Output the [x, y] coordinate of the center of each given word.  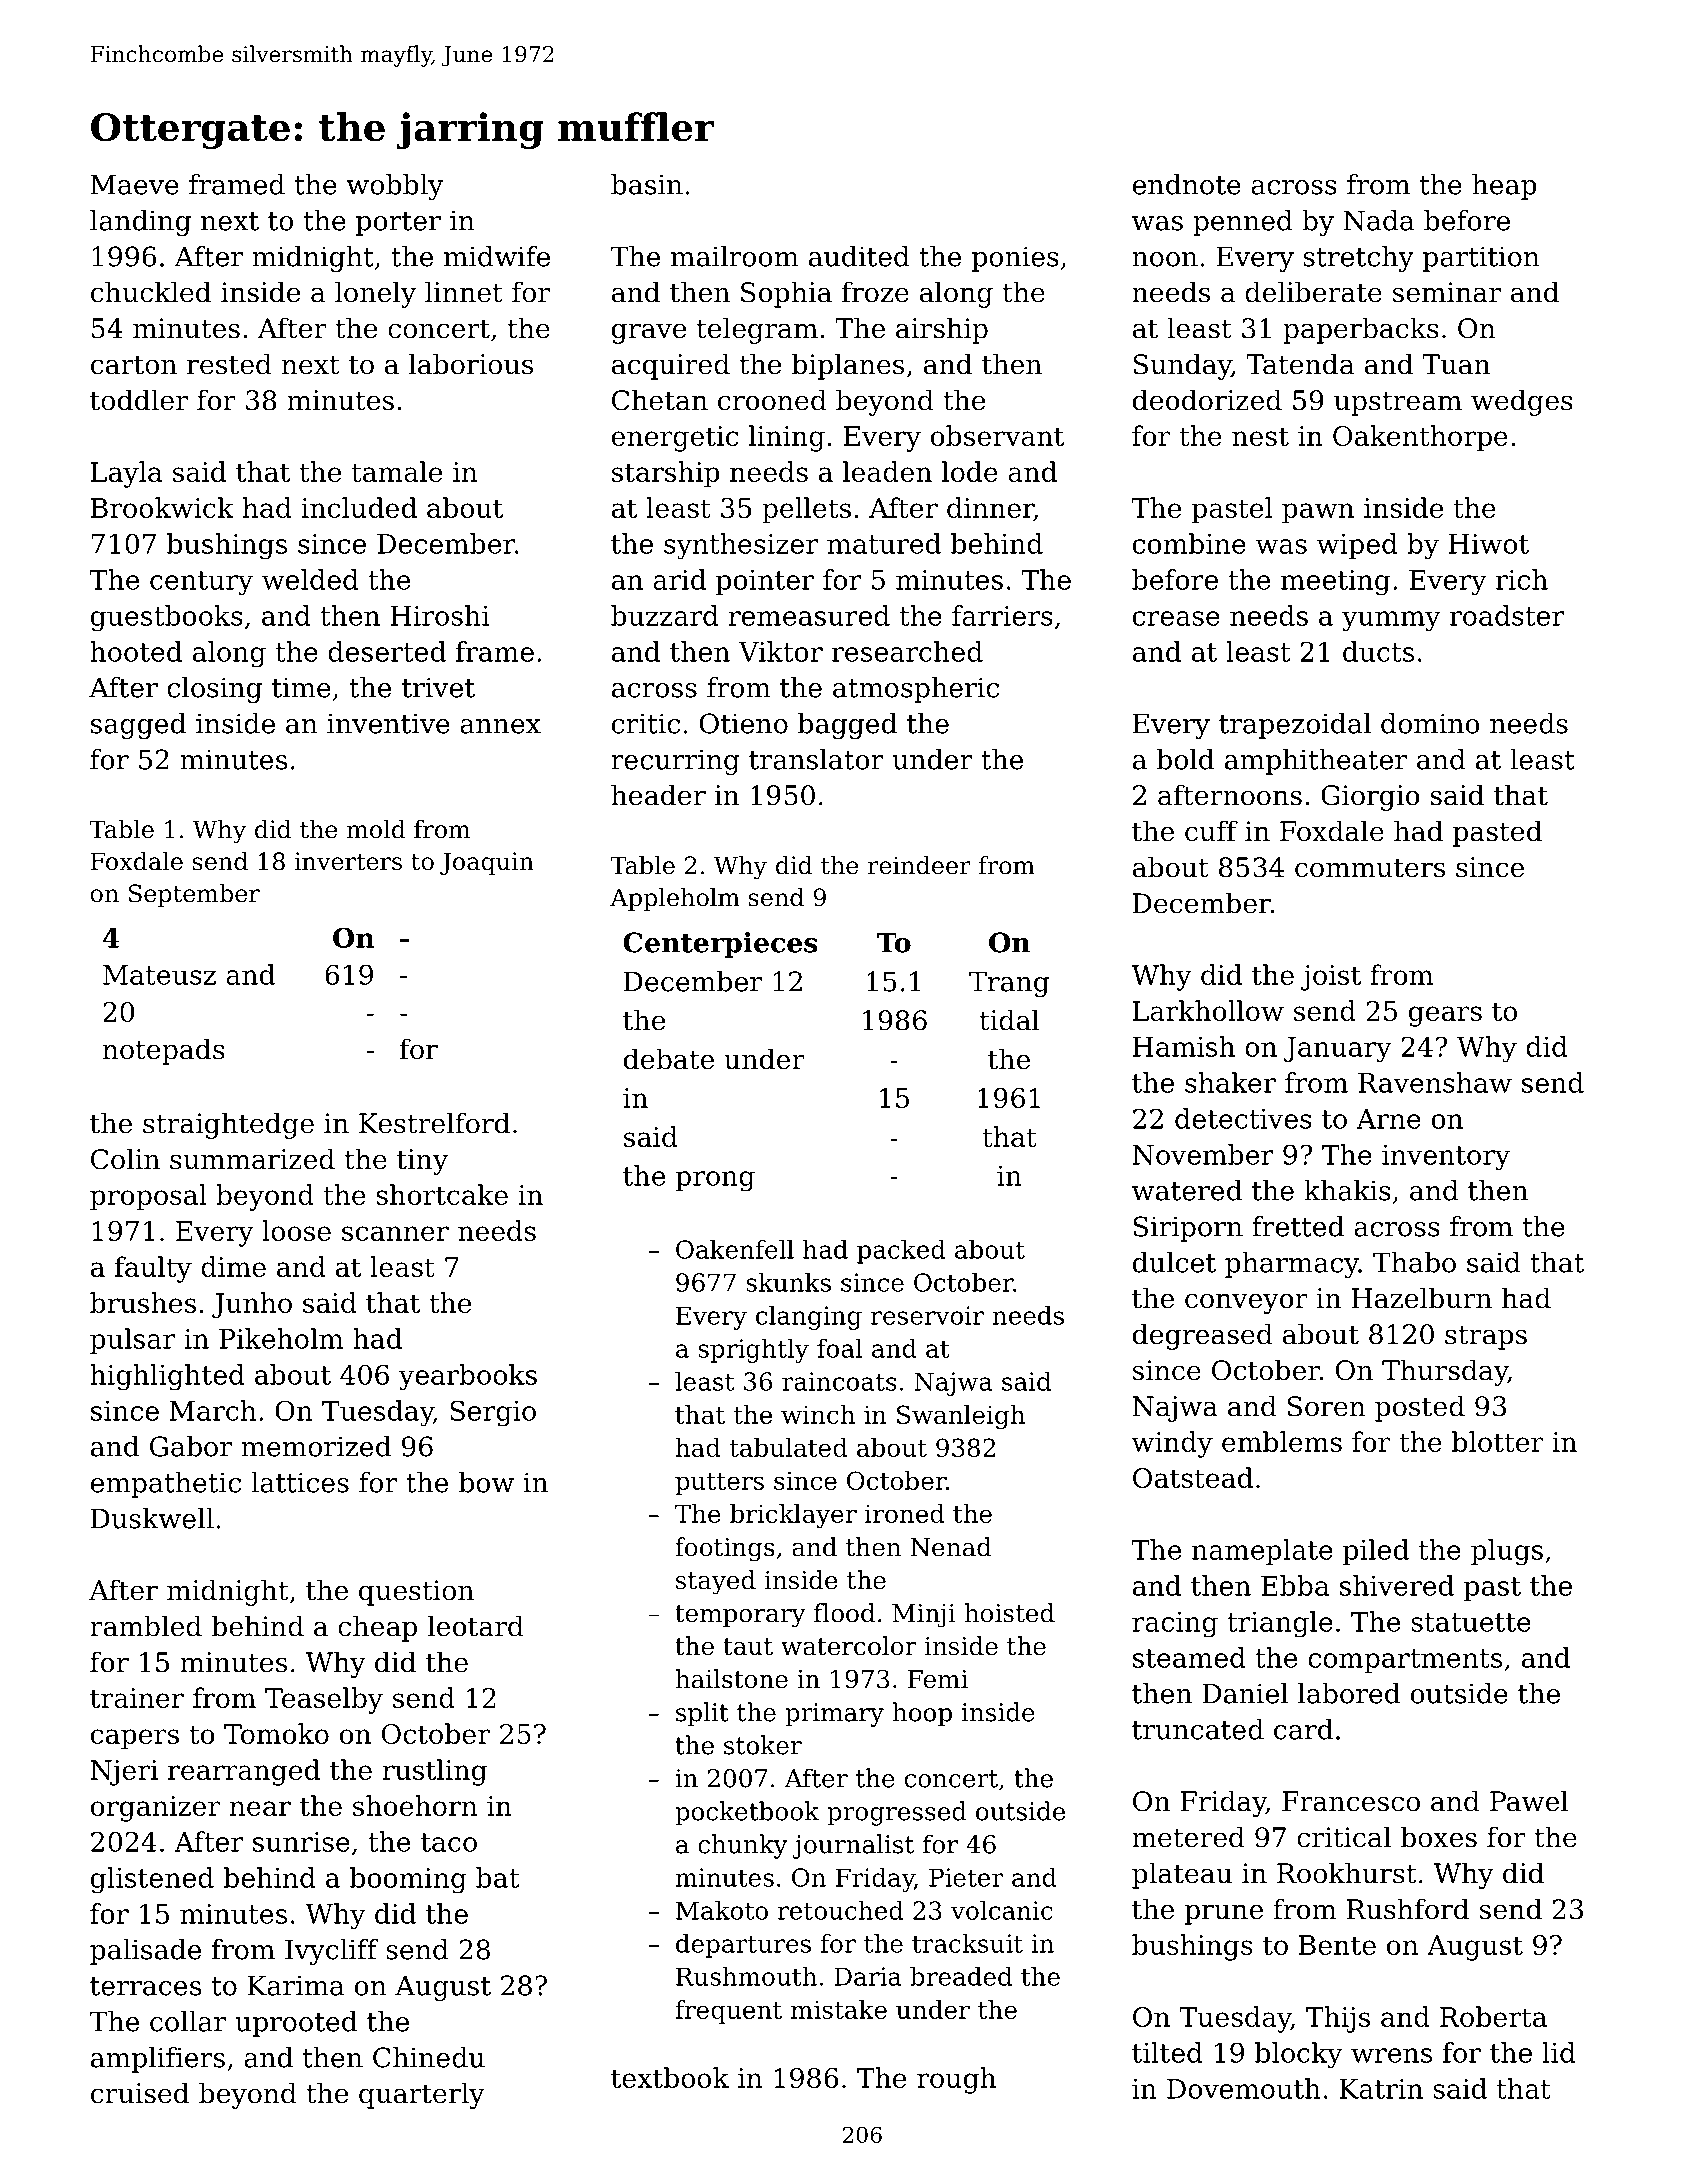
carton [134, 365]
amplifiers [158, 2060]
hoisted [1009, 1613]
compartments [1405, 1661]
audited [859, 256]
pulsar [132, 1341]
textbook [670, 2077]
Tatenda [1300, 364]
